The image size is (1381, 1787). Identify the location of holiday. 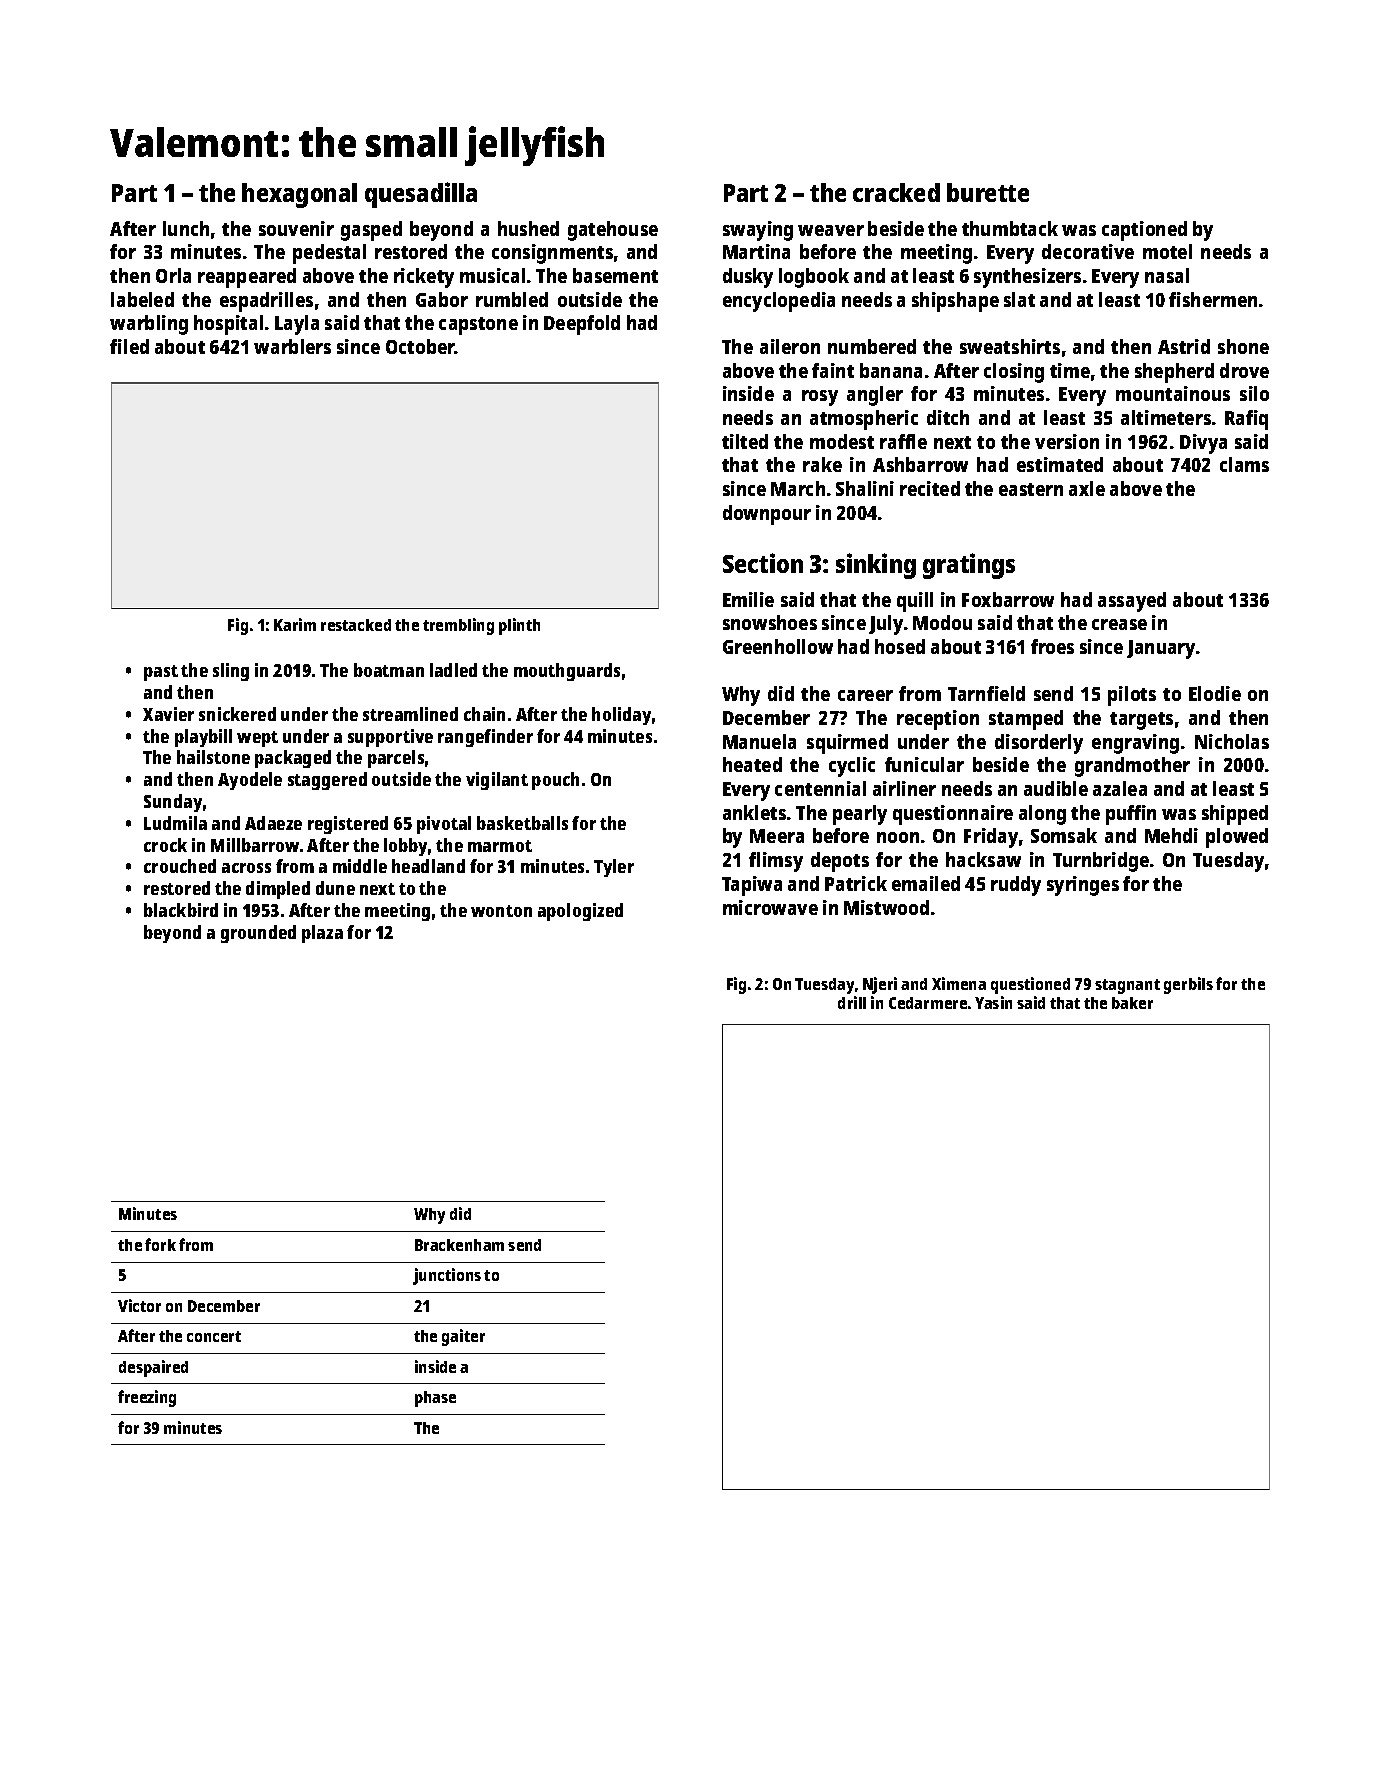
(621, 716).
